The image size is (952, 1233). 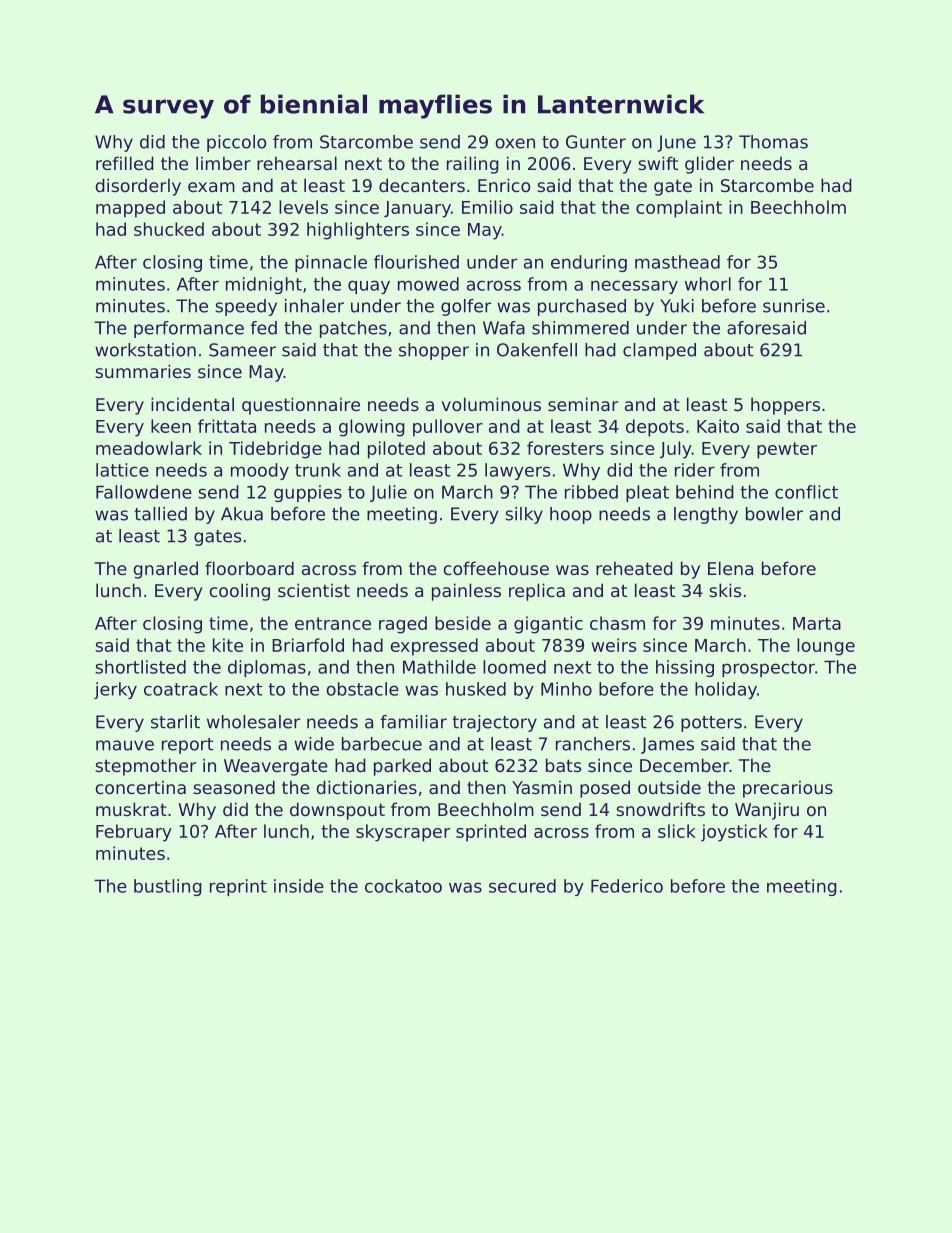 I want to click on Federico, so click(x=627, y=886).
